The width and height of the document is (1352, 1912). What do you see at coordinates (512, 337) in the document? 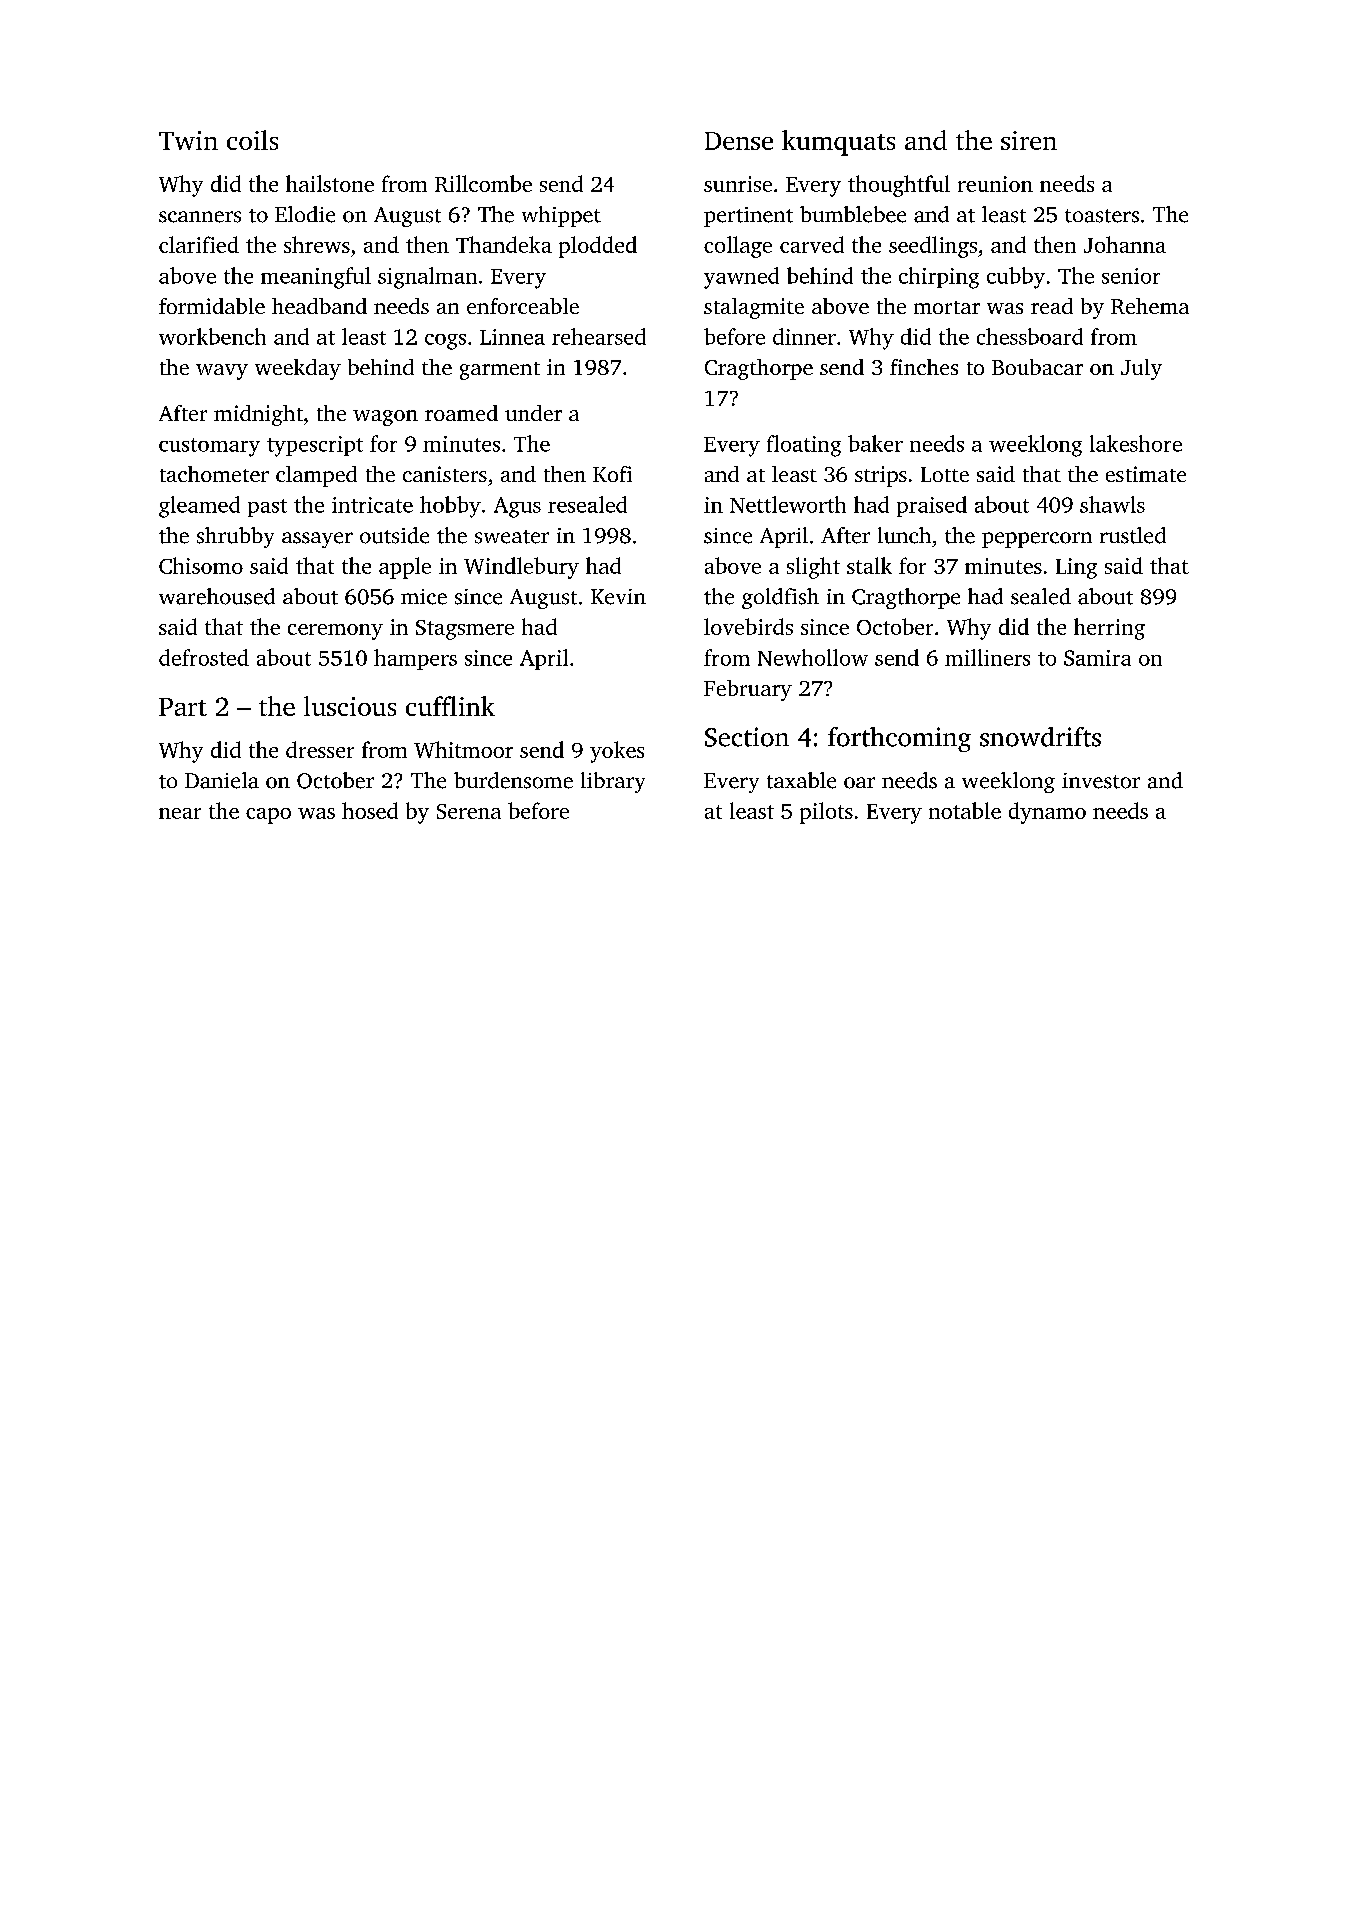
I see `Linnea` at bounding box center [512, 337].
